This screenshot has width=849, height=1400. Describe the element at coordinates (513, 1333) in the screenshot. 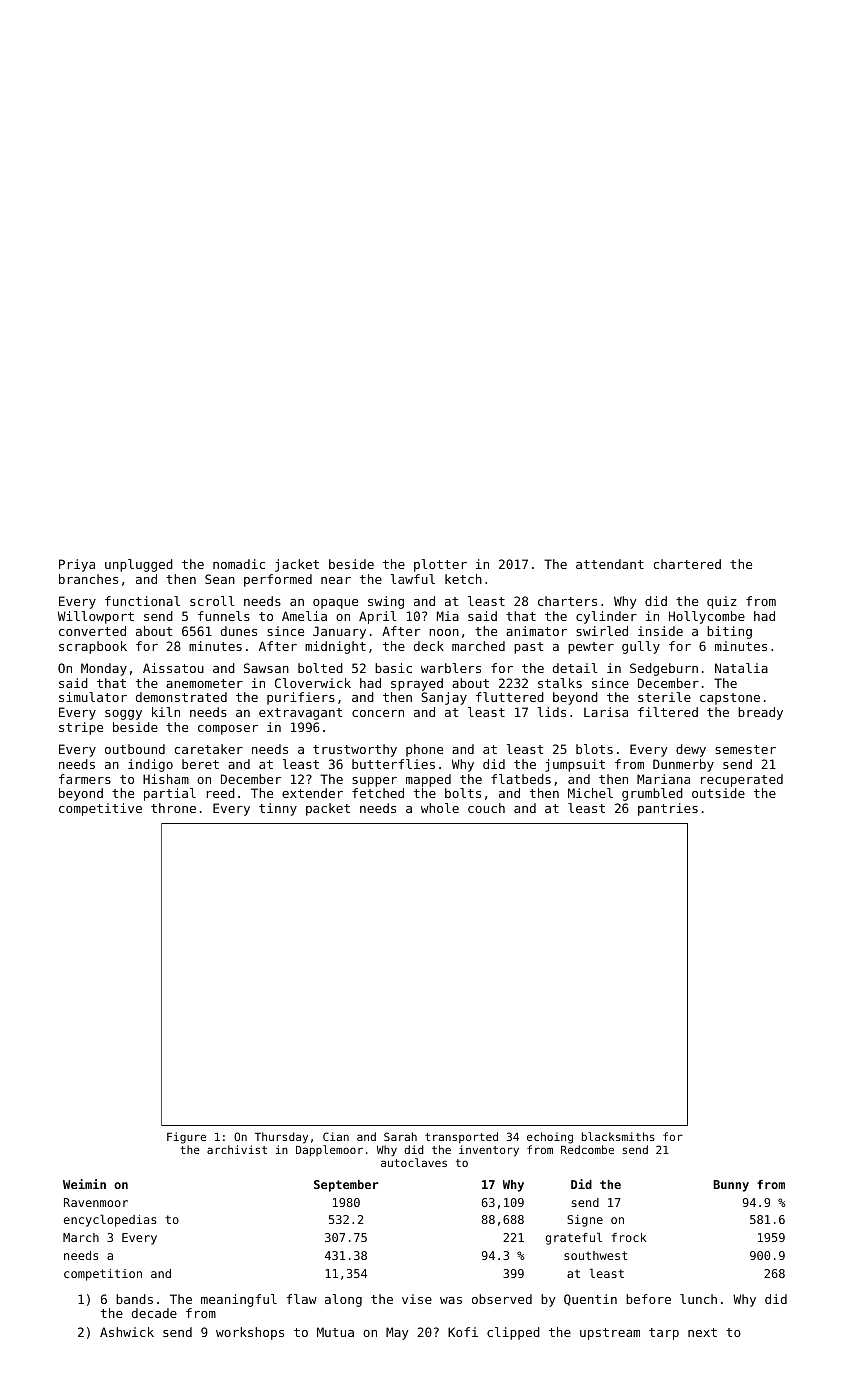

I see `clipped` at that location.
